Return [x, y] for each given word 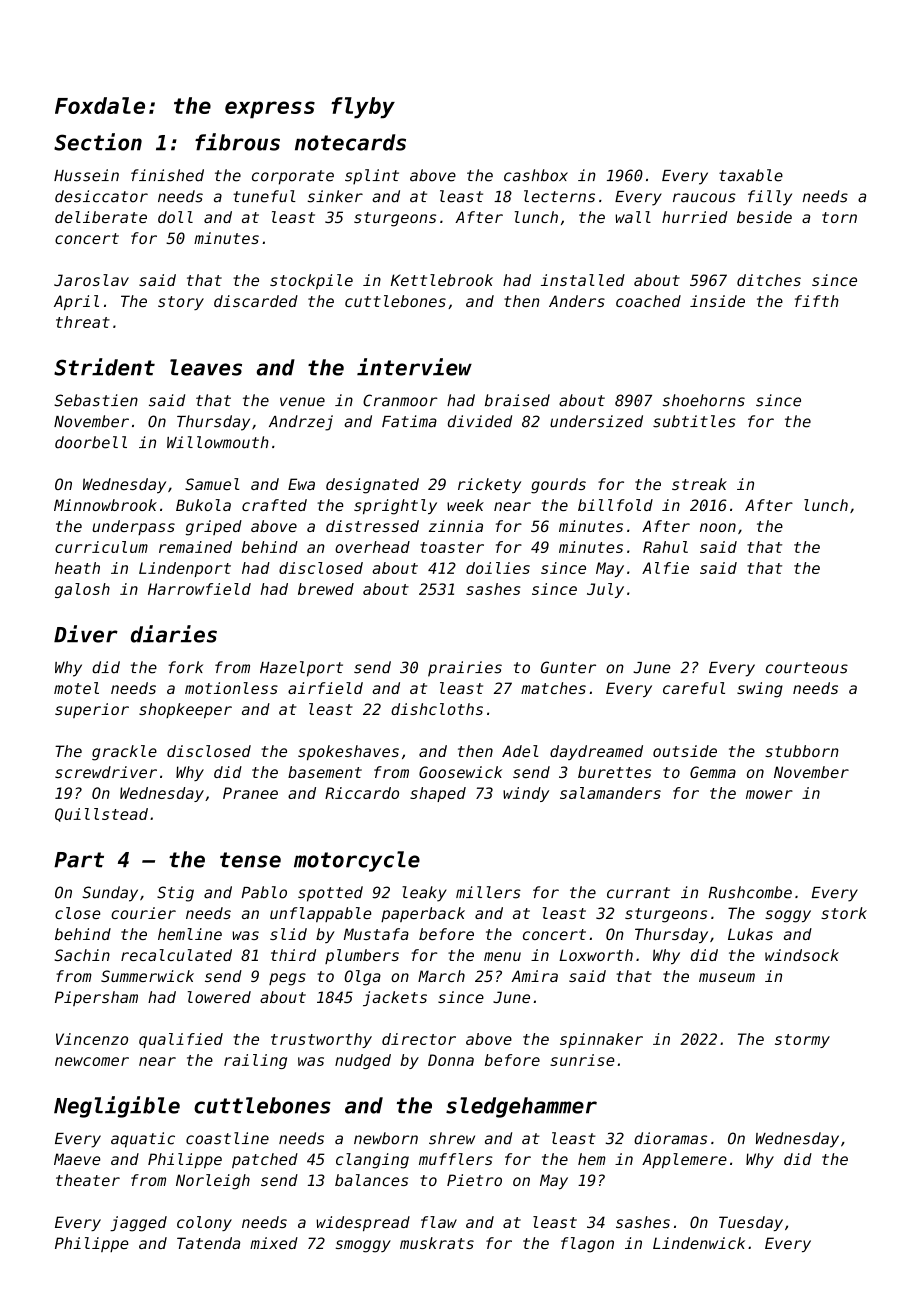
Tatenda [208, 1243]
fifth [817, 301]
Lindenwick [699, 1243]
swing [760, 690]
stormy [802, 1041]
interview [414, 367]
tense [250, 860]
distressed [372, 526]
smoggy [363, 1246]
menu [502, 956]
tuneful [264, 196]
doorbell [91, 442]
